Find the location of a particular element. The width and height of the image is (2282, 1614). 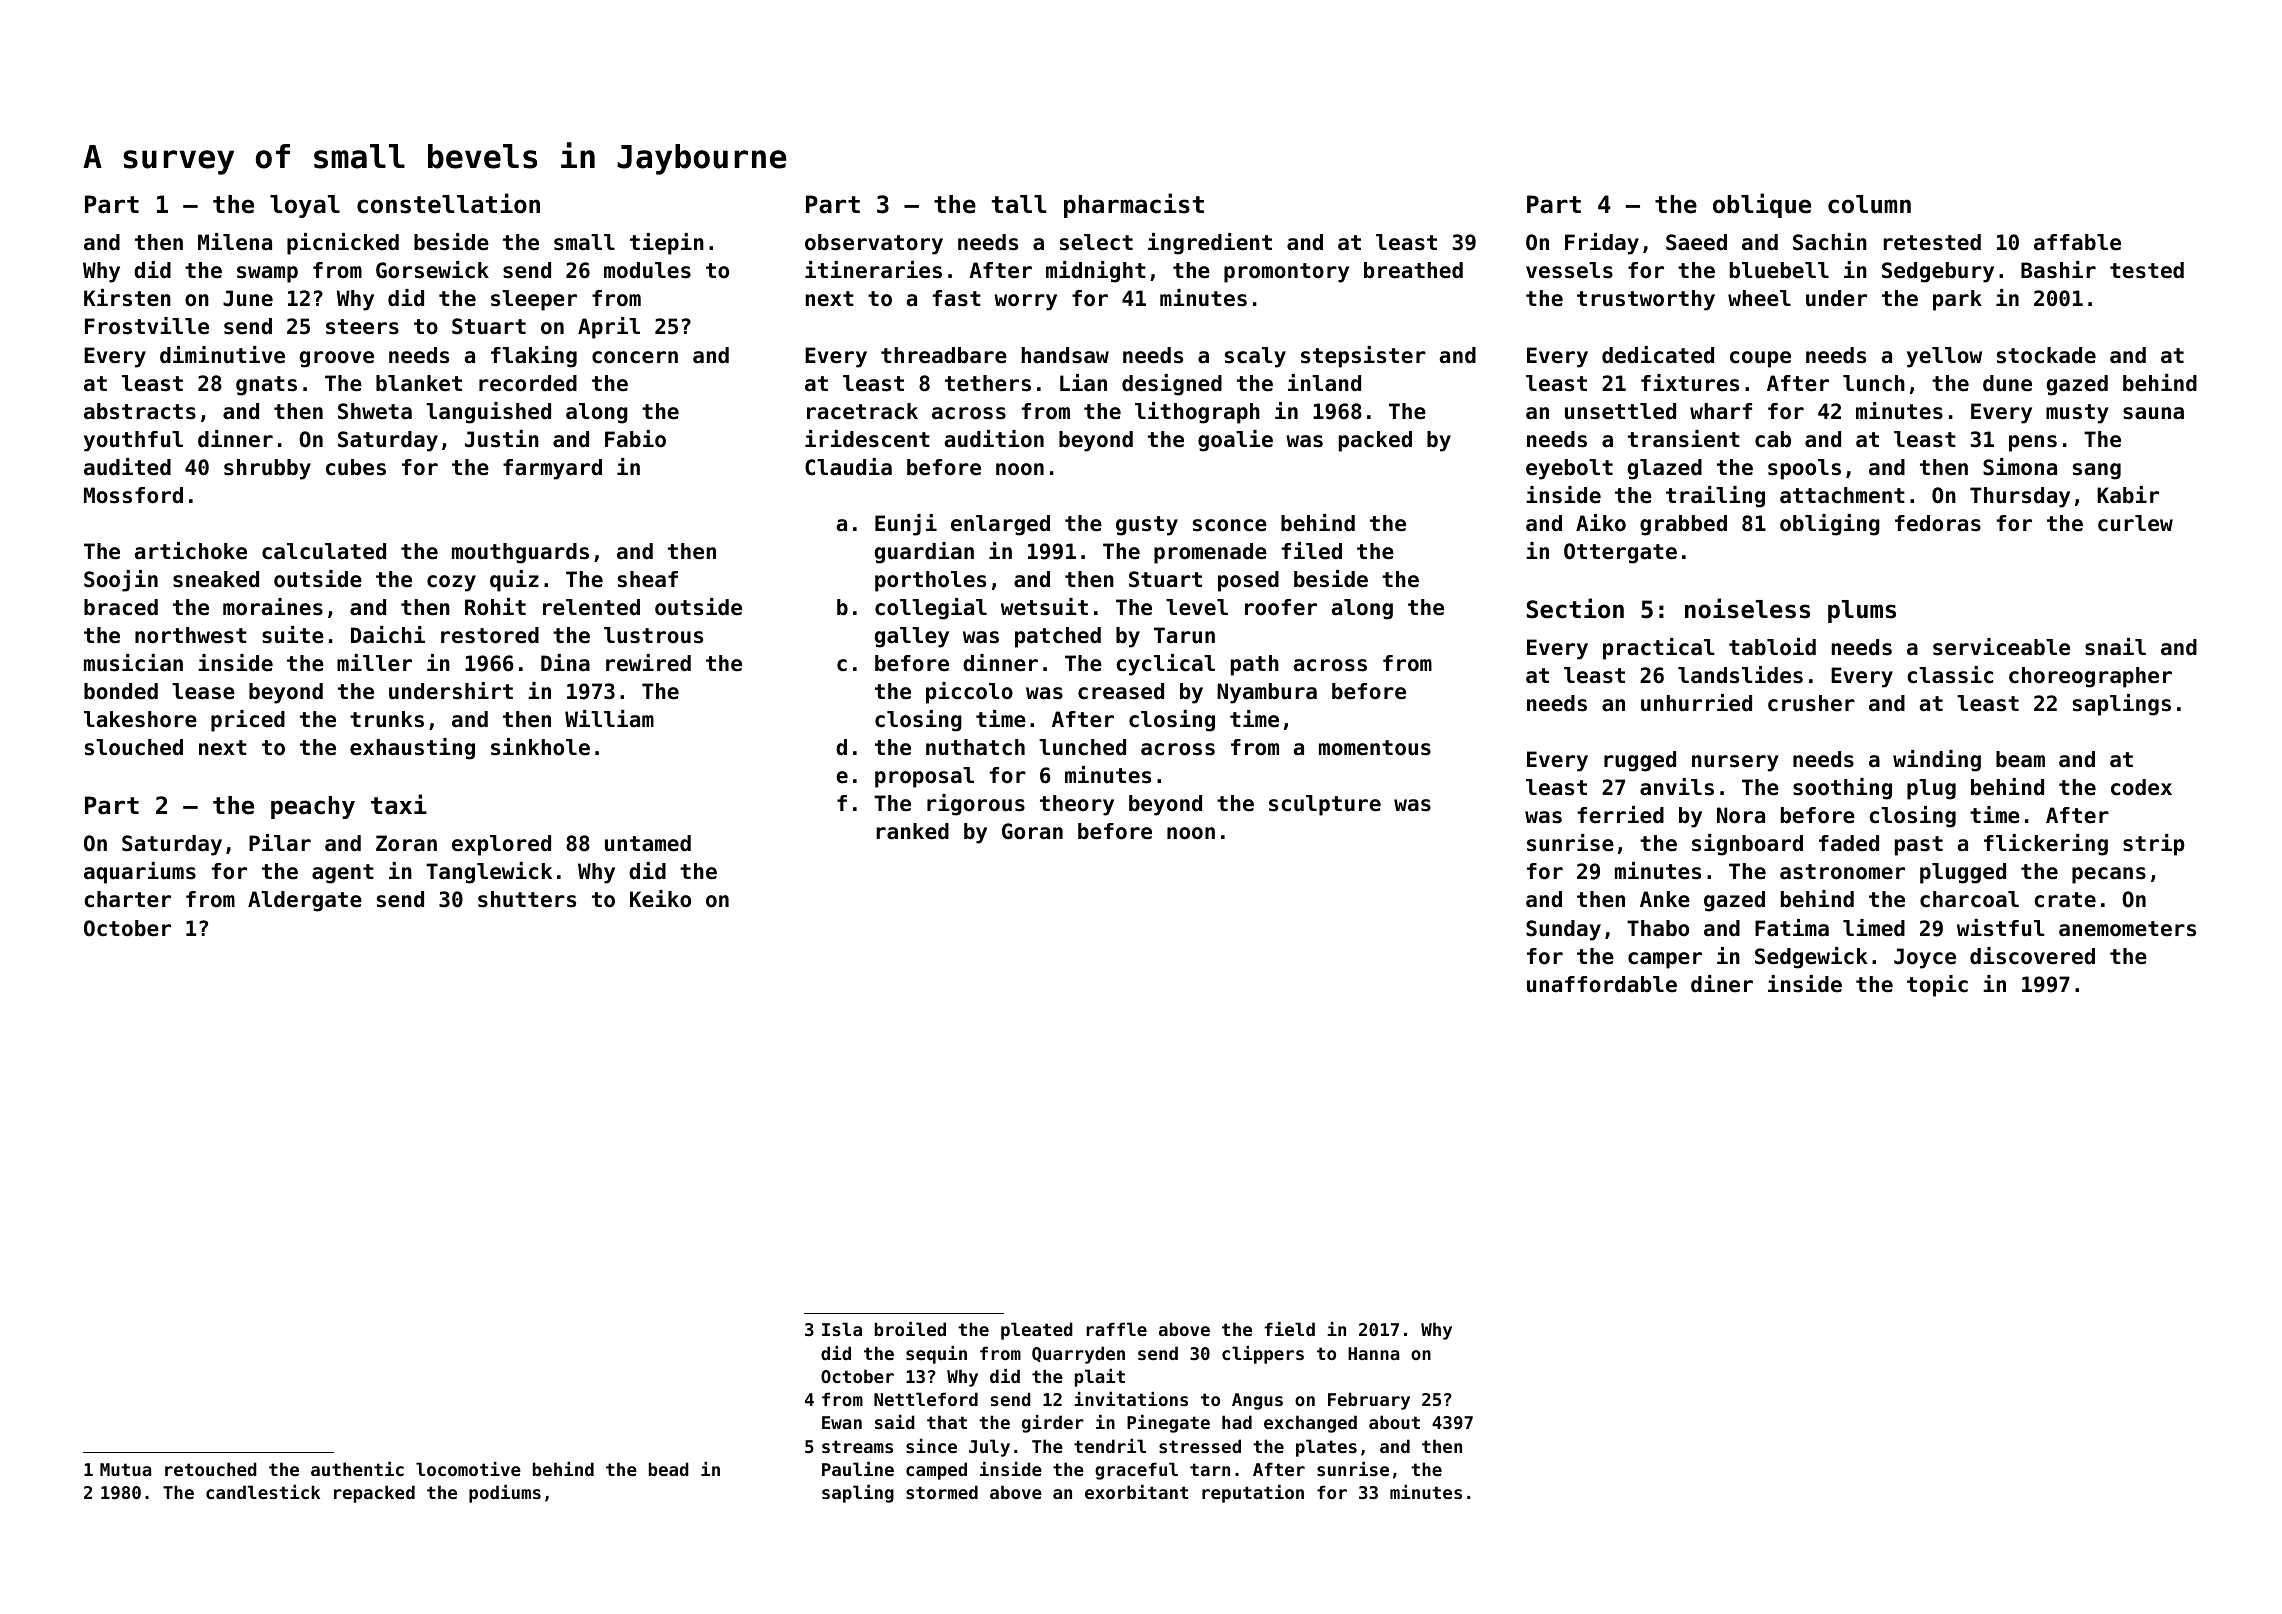

stormed is located at coordinates (942, 1492).
